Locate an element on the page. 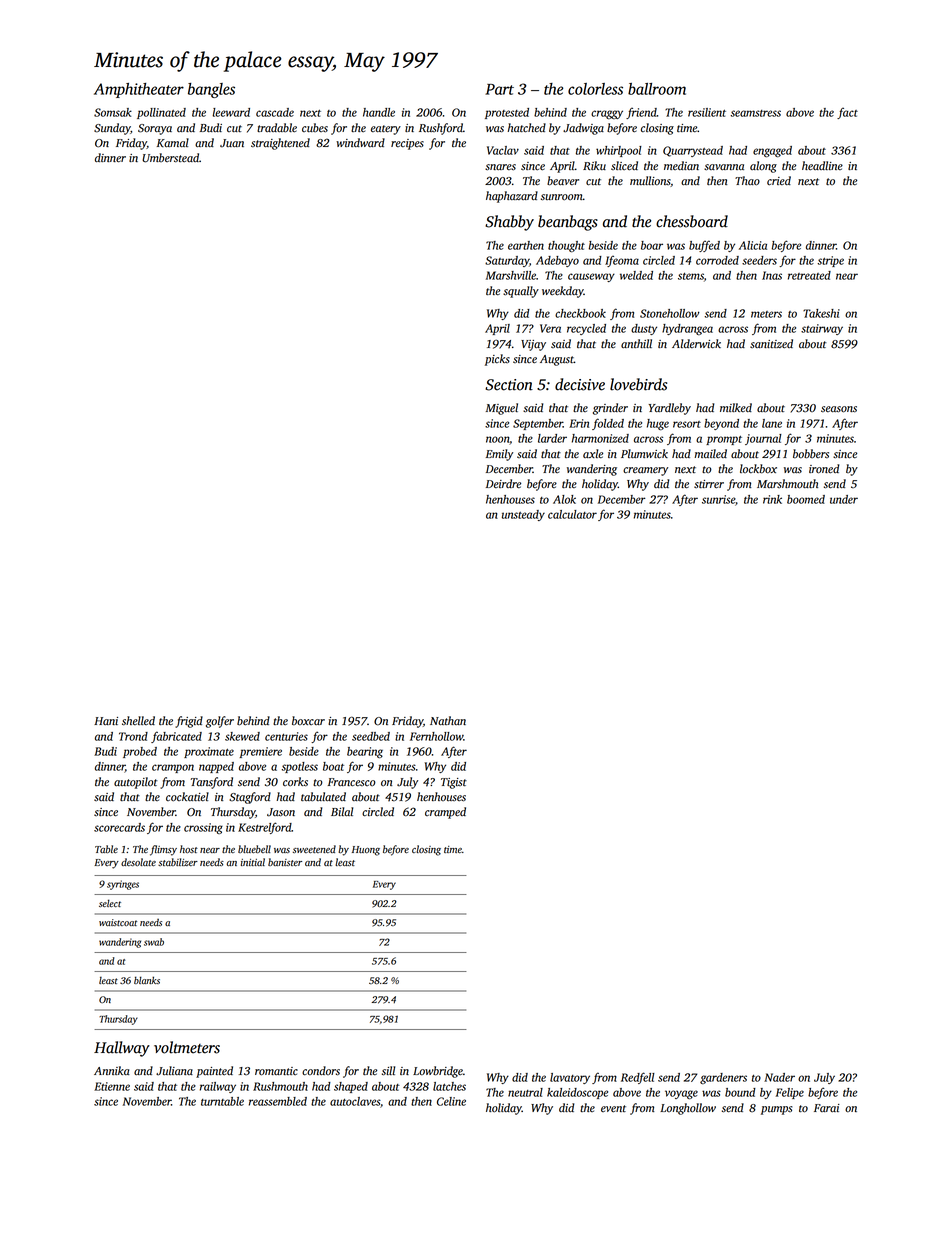 This image has height=1233, width=952. desolate is located at coordinates (138, 862).
